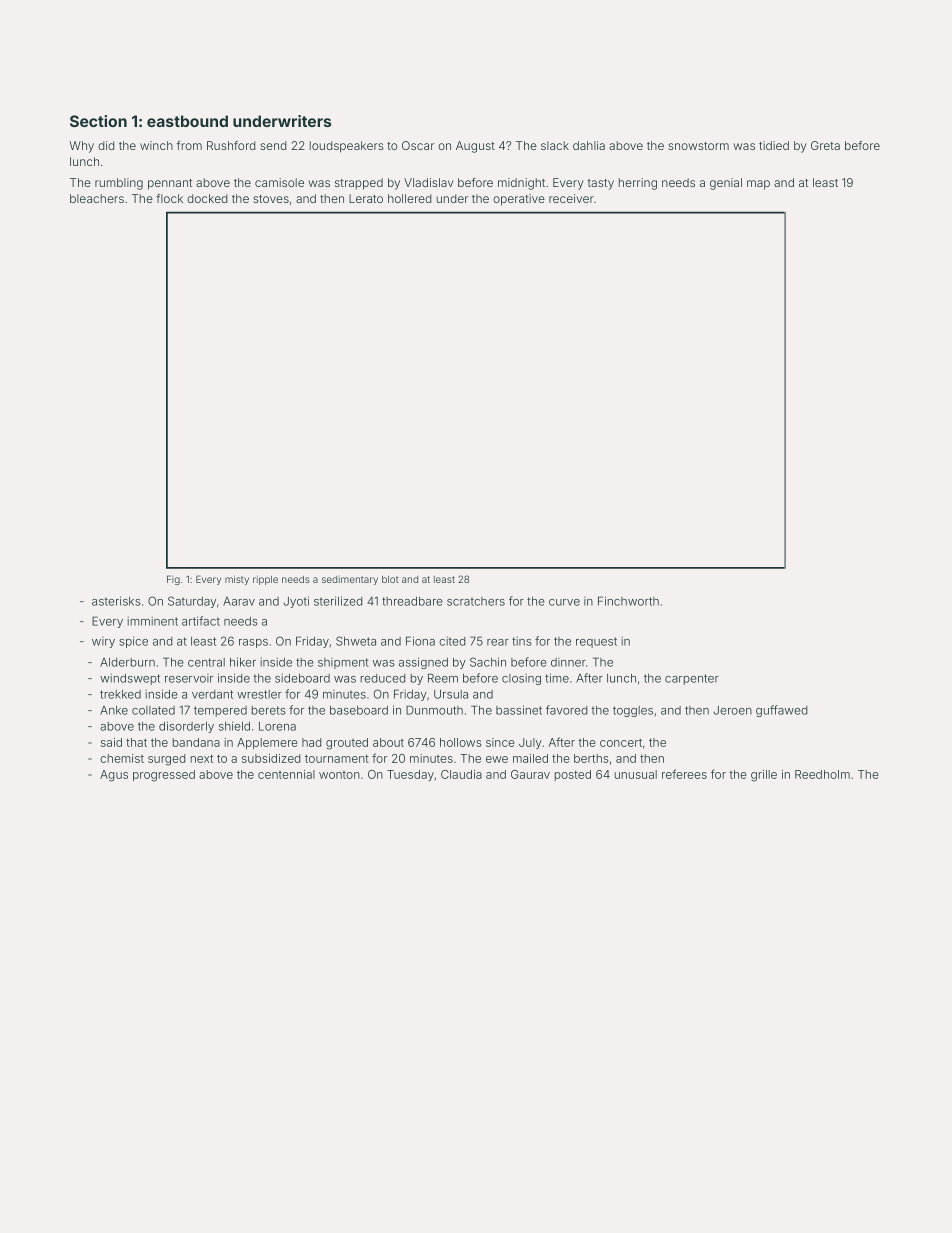 This screenshot has height=1233, width=952. What do you see at coordinates (366, 198) in the screenshot?
I see `Lerato` at bounding box center [366, 198].
